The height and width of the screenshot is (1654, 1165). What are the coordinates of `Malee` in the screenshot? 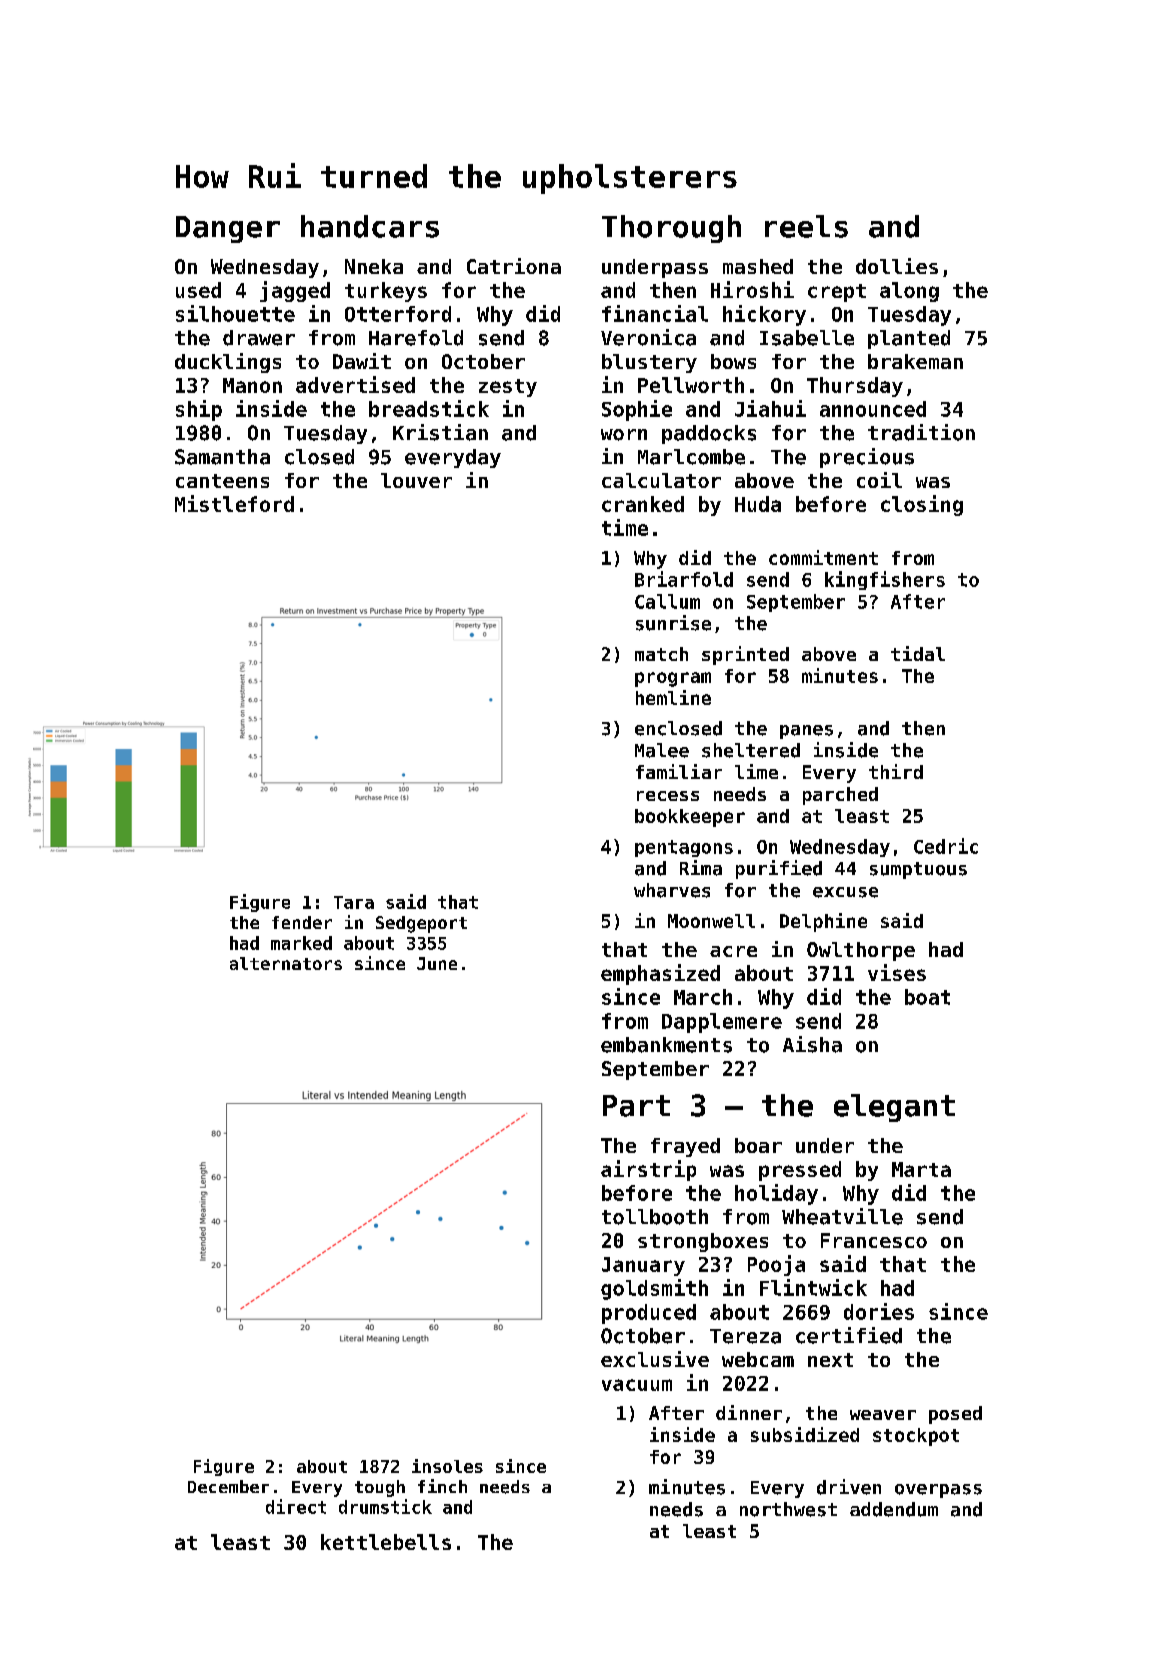 It's located at (662, 750).
